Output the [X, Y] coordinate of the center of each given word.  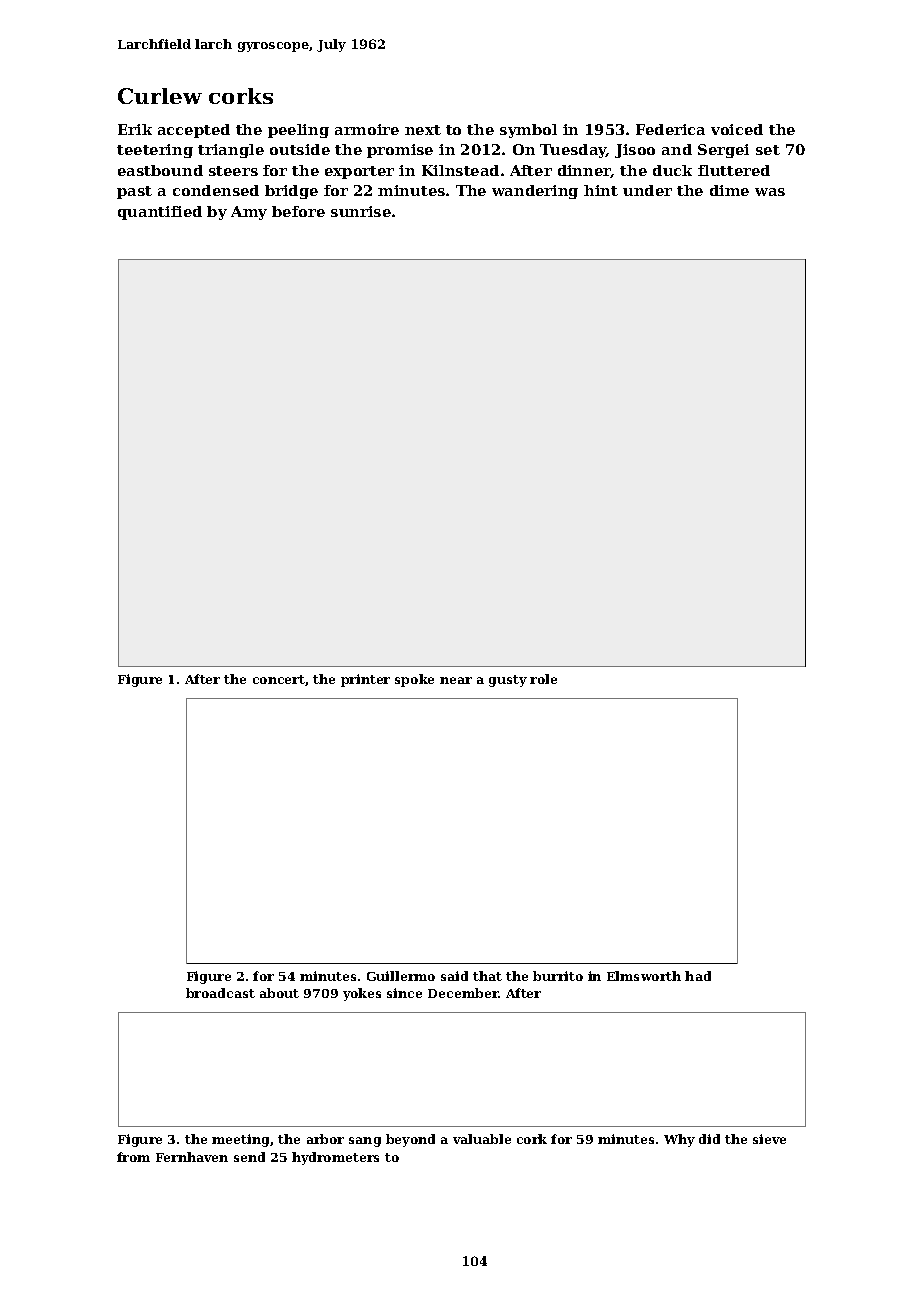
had [698, 976]
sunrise [361, 211]
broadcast [220, 993]
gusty [508, 681]
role [543, 679]
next [423, 130]
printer [365, 680]
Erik [135, 129]
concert [279, 679]
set [768, 150]
